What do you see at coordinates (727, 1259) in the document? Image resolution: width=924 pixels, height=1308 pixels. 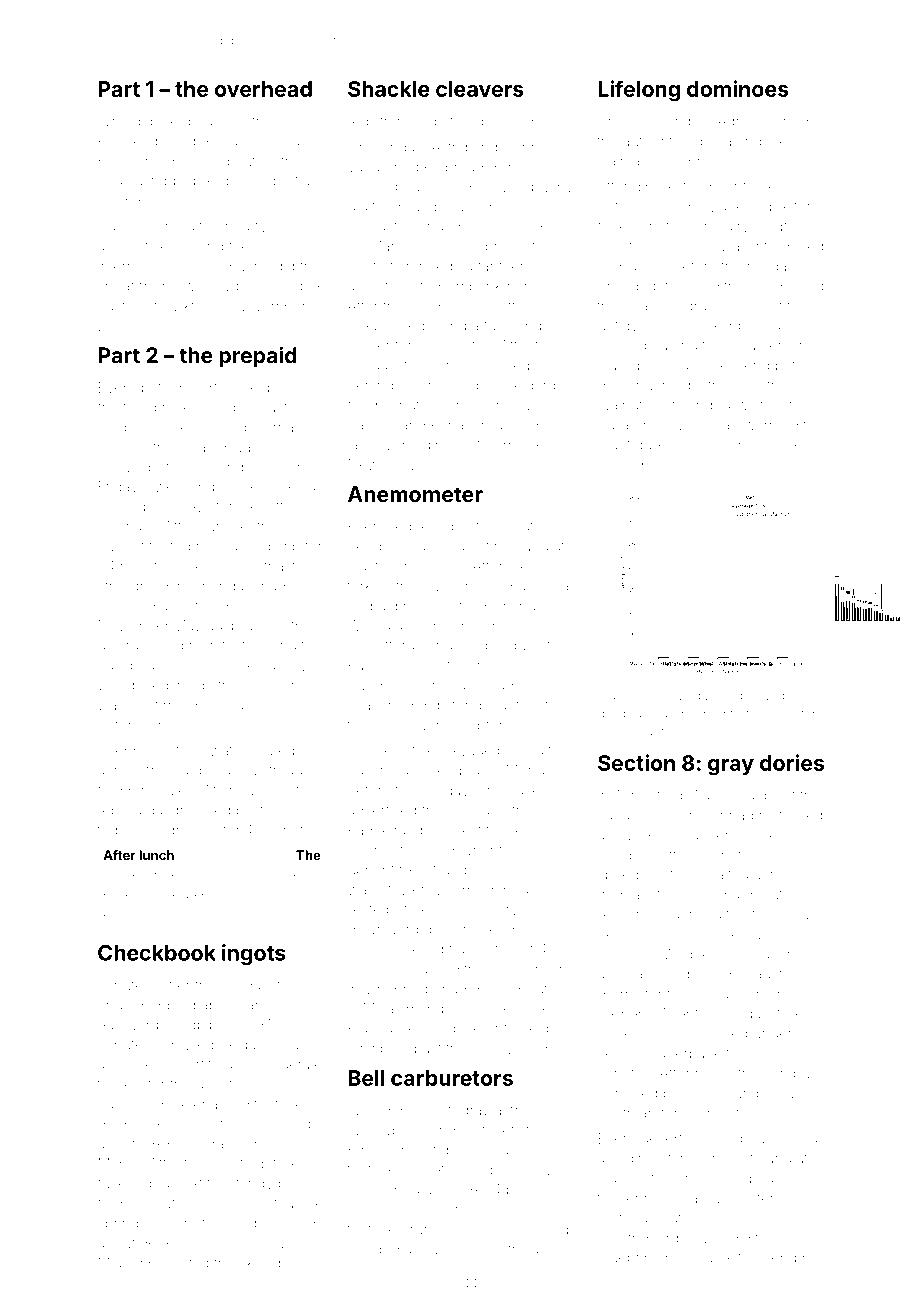 I see `Barleyton` at bounding box center [727, 1259].
